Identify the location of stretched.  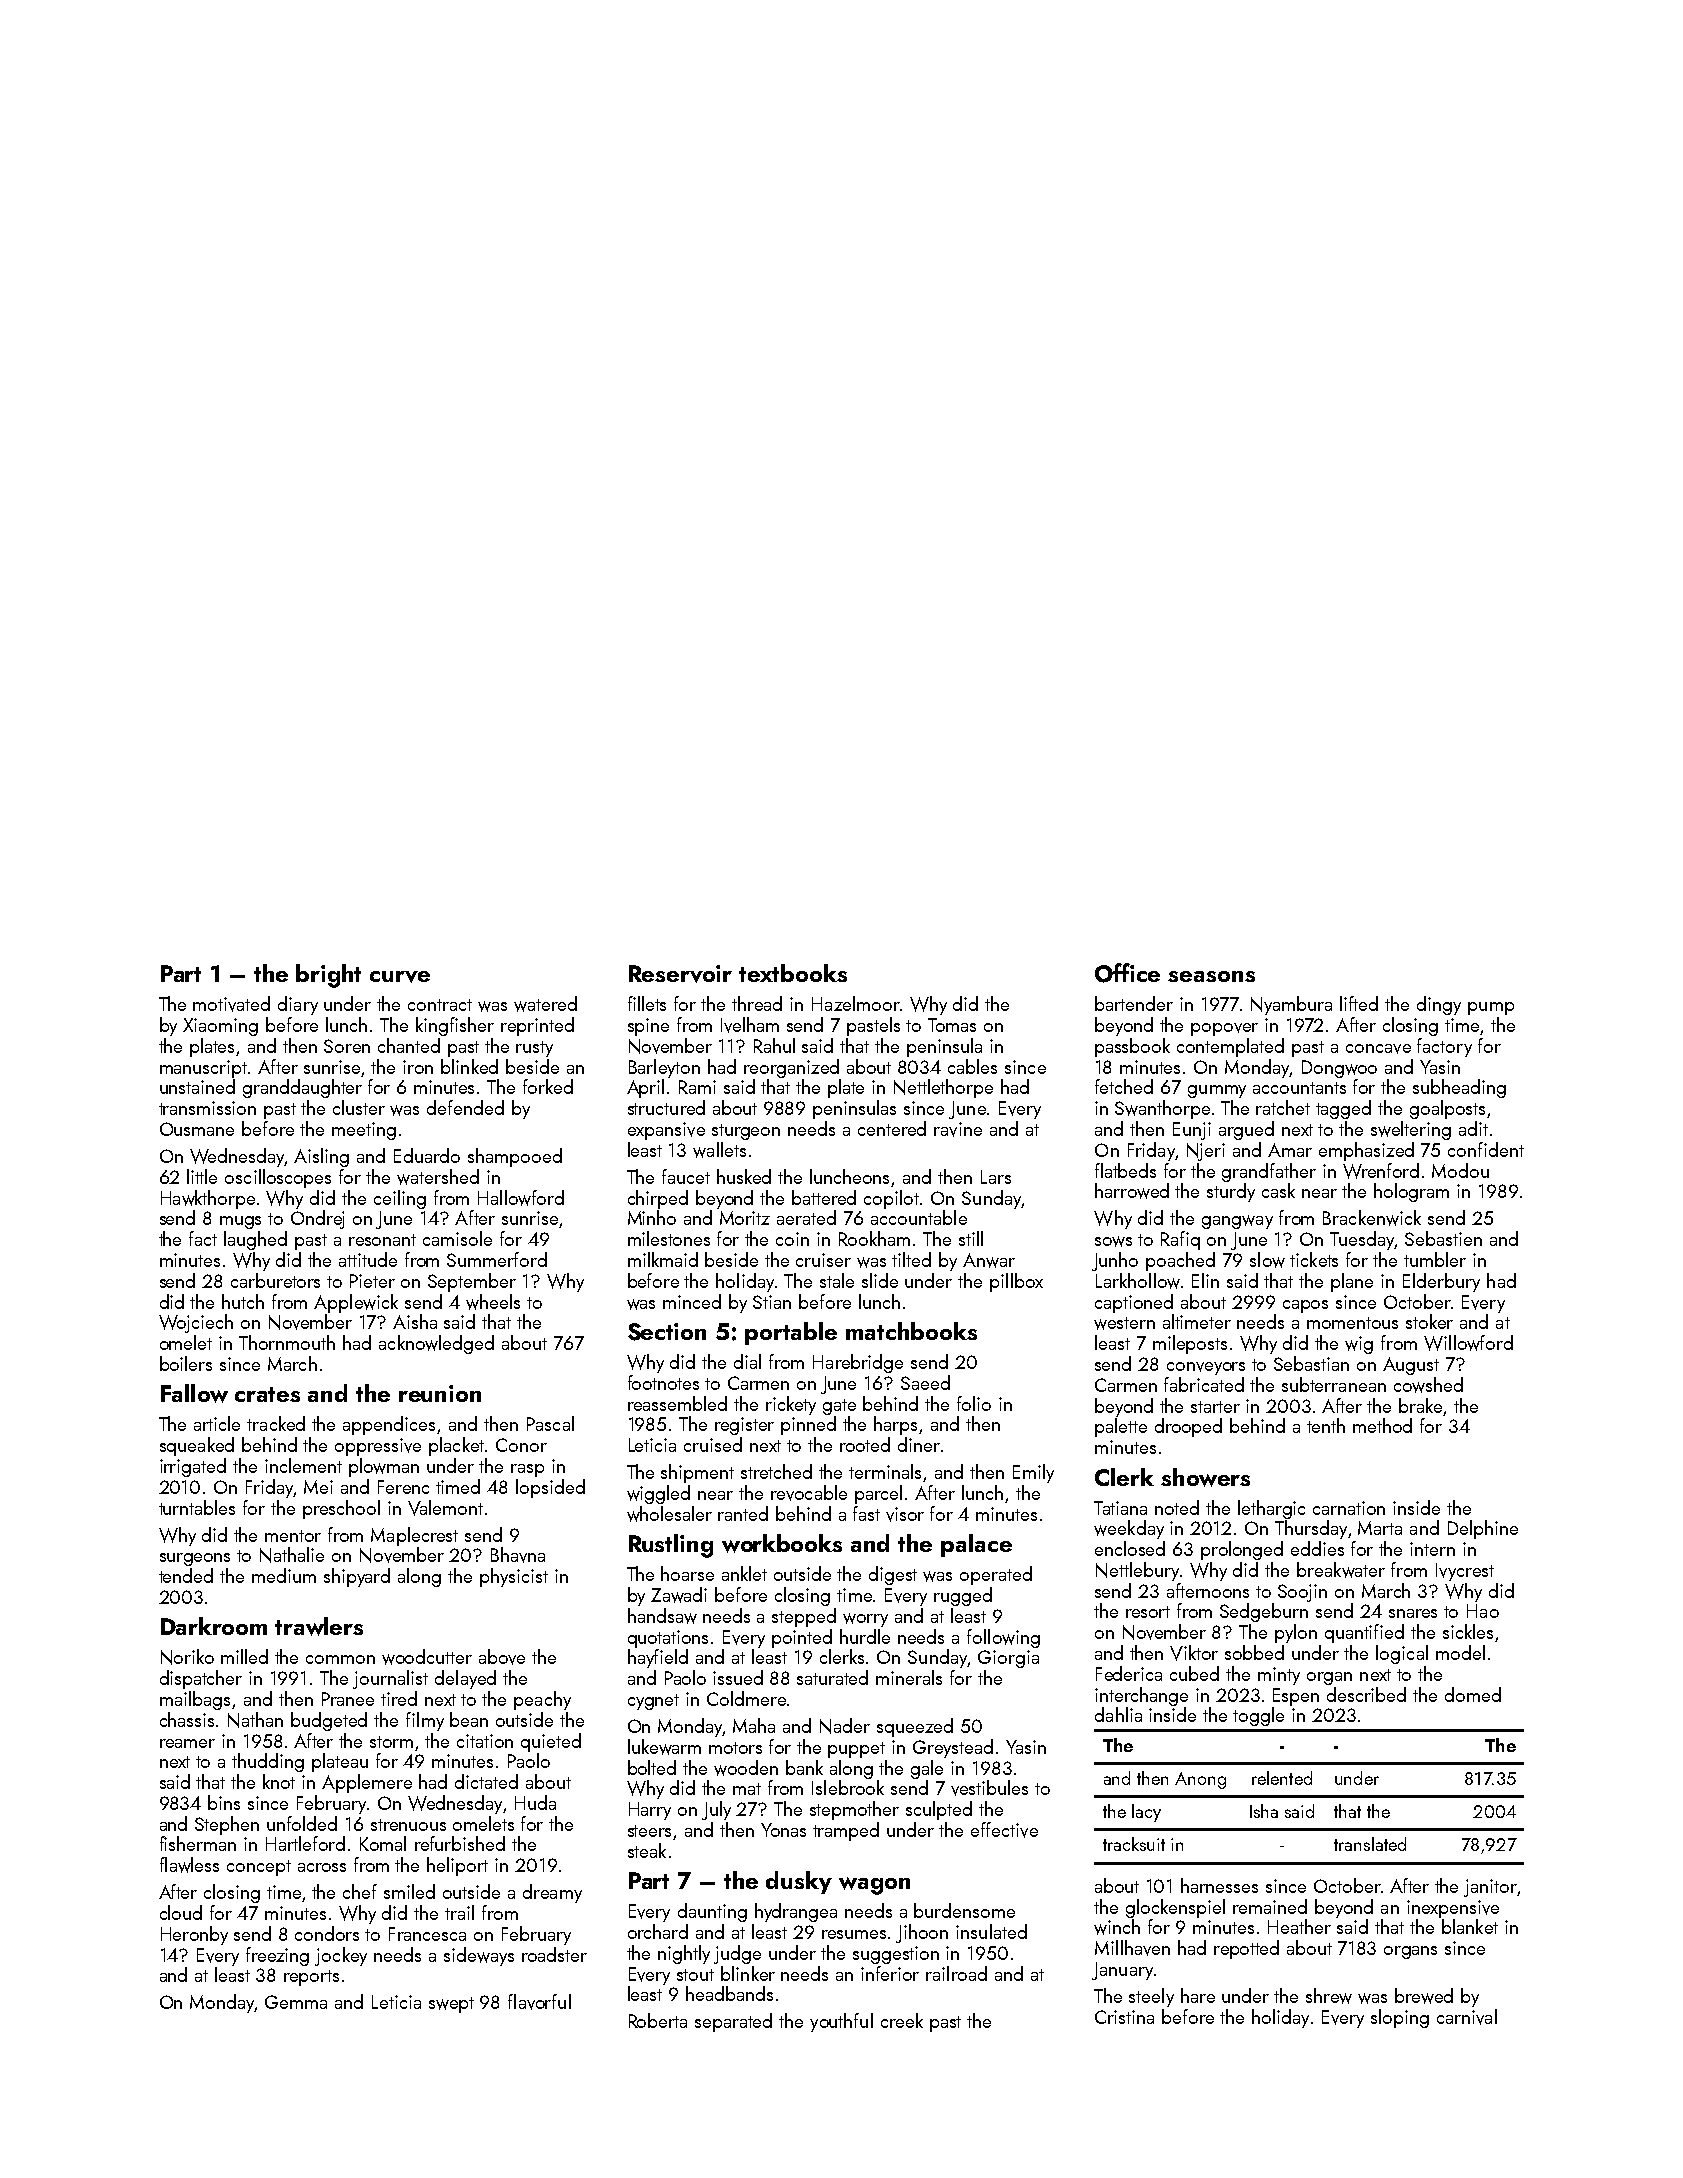
(776, 1471).
